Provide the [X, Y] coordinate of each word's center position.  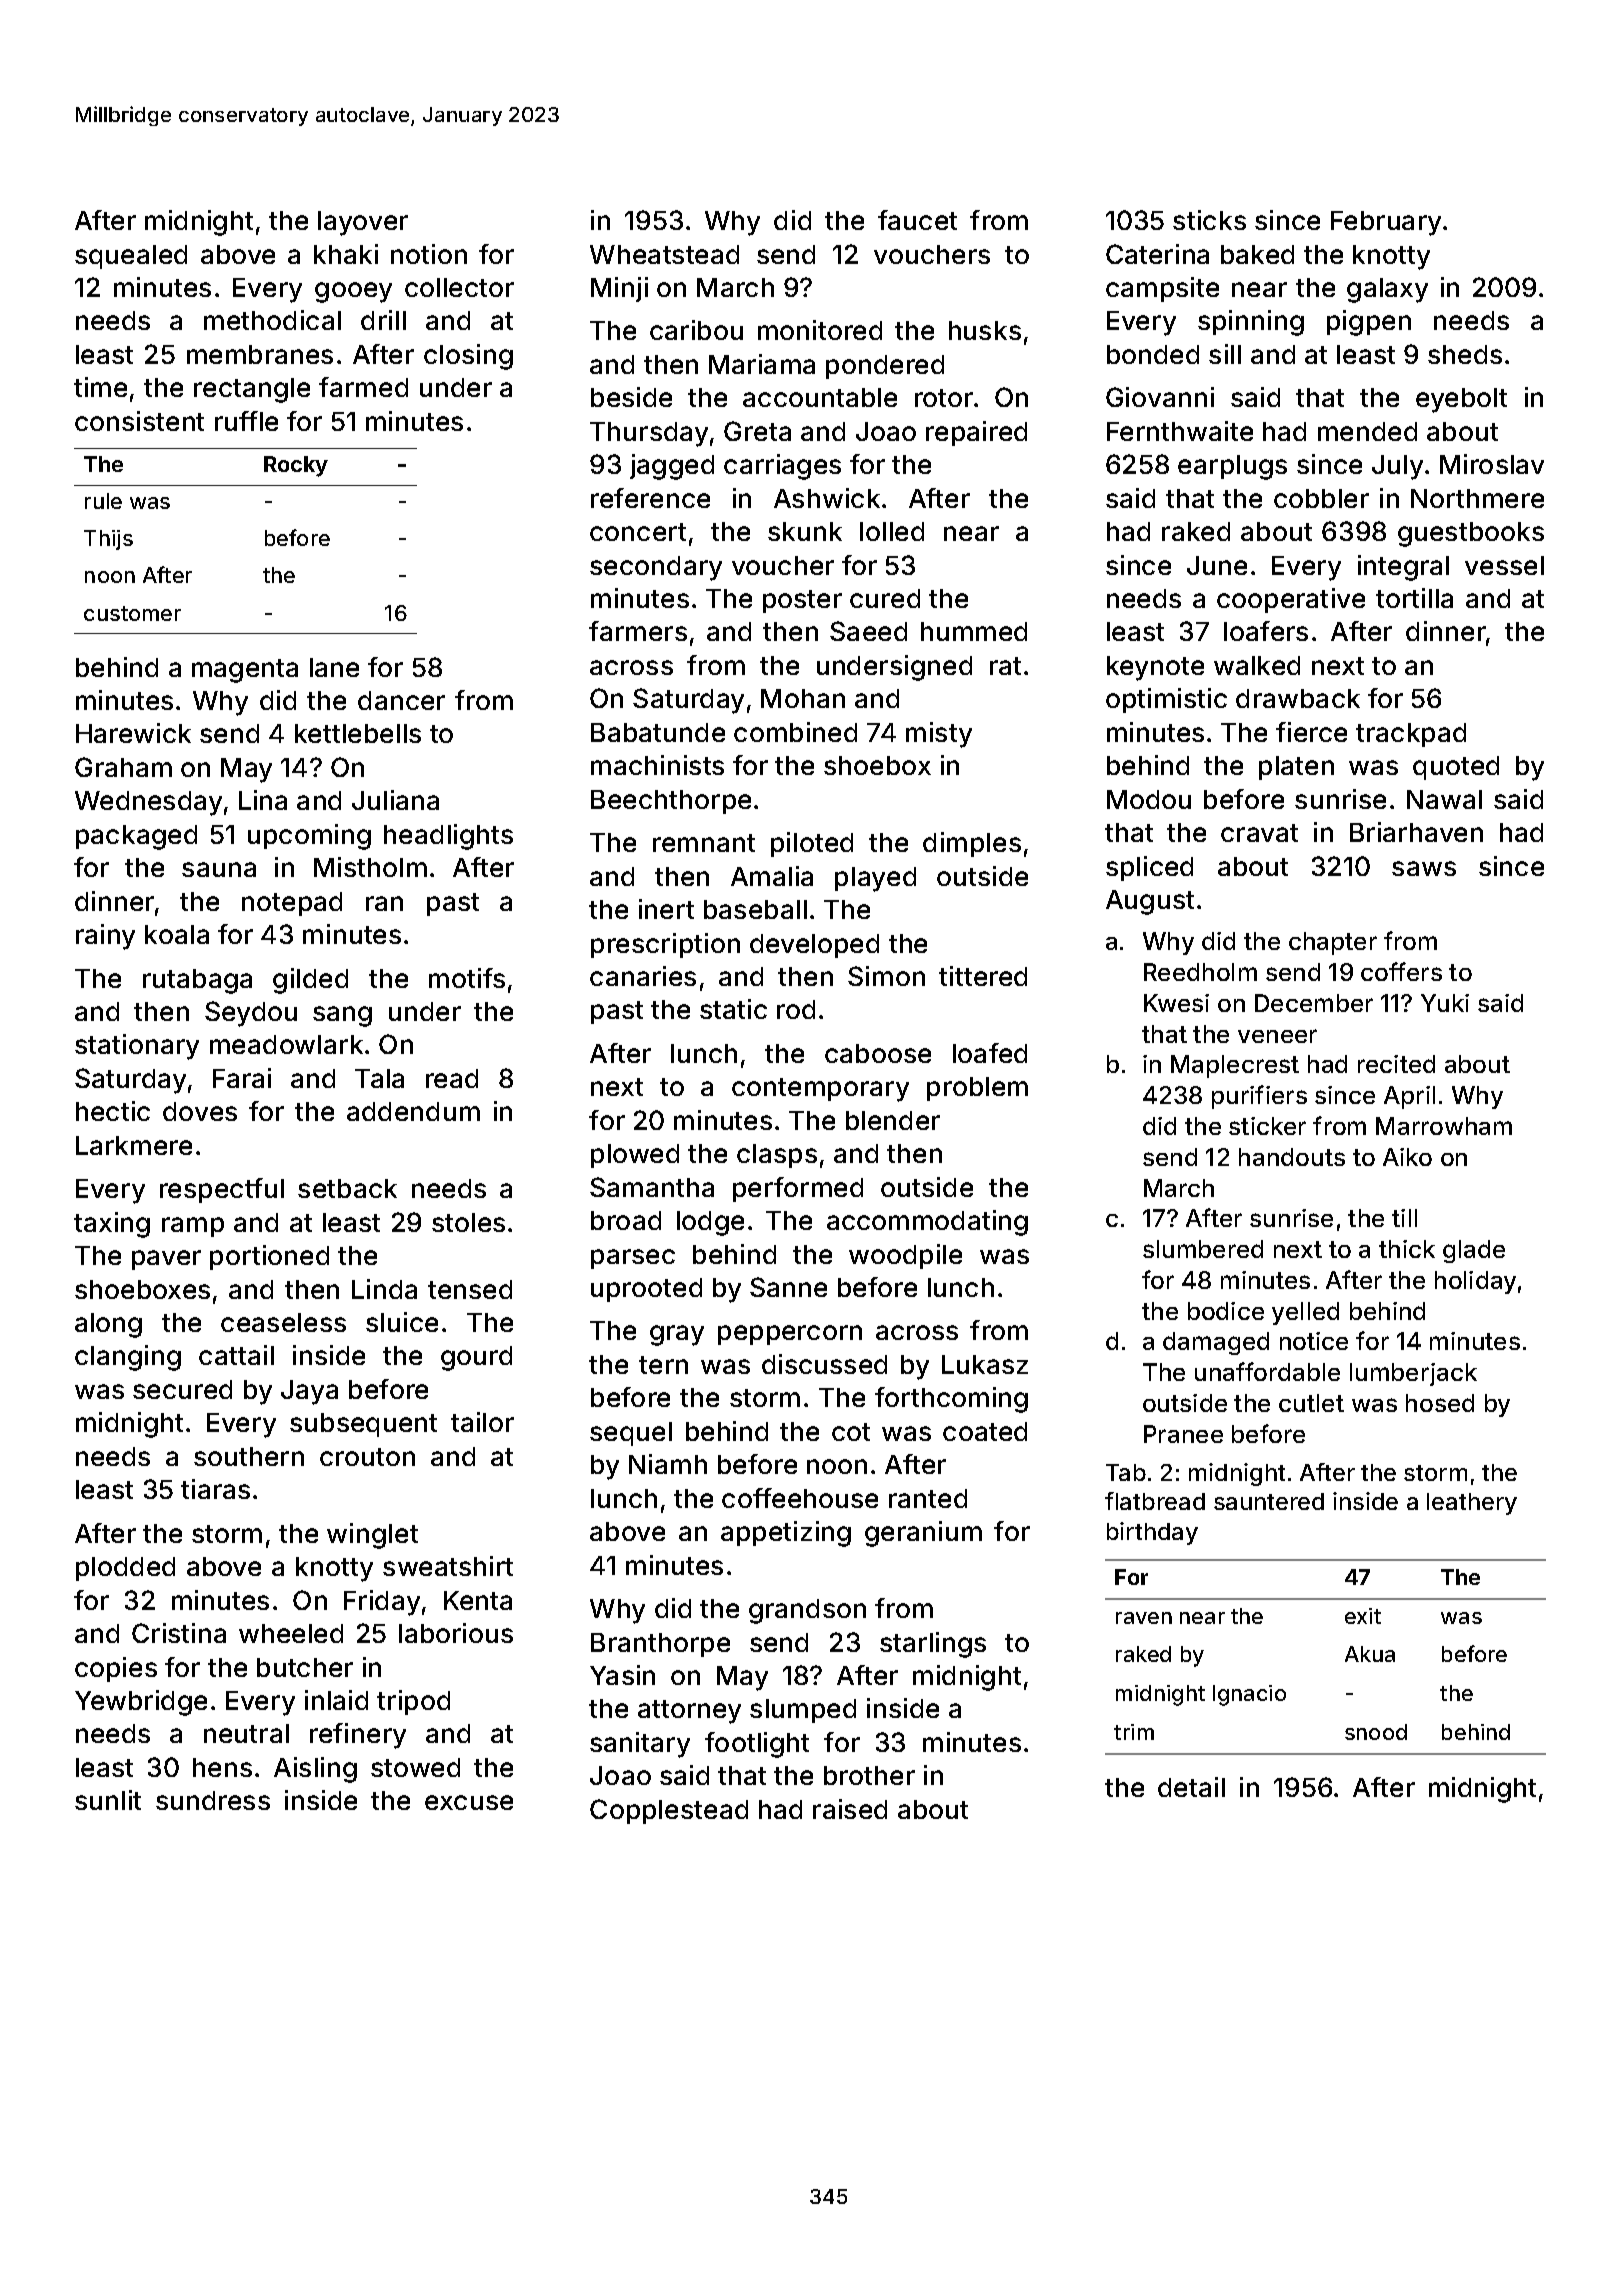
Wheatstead [664, 254]
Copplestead [669, 1811]
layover [363, 223]
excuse [469, 1802]
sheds [1465, 354]
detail [1191, 1787]
